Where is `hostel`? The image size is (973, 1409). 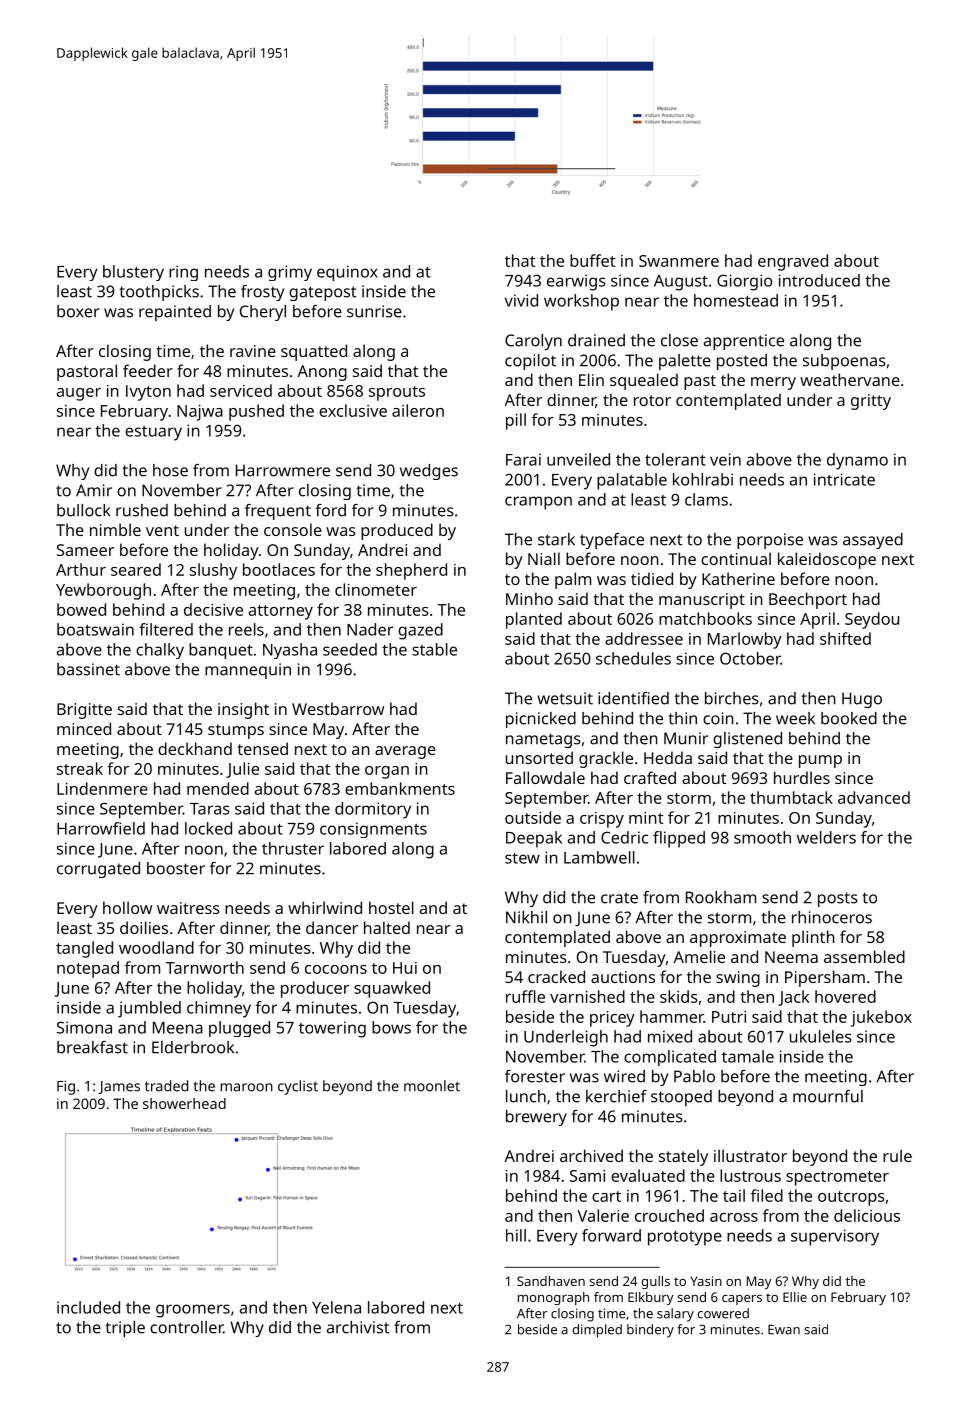
hostel is located at coordinates (391, 907).
